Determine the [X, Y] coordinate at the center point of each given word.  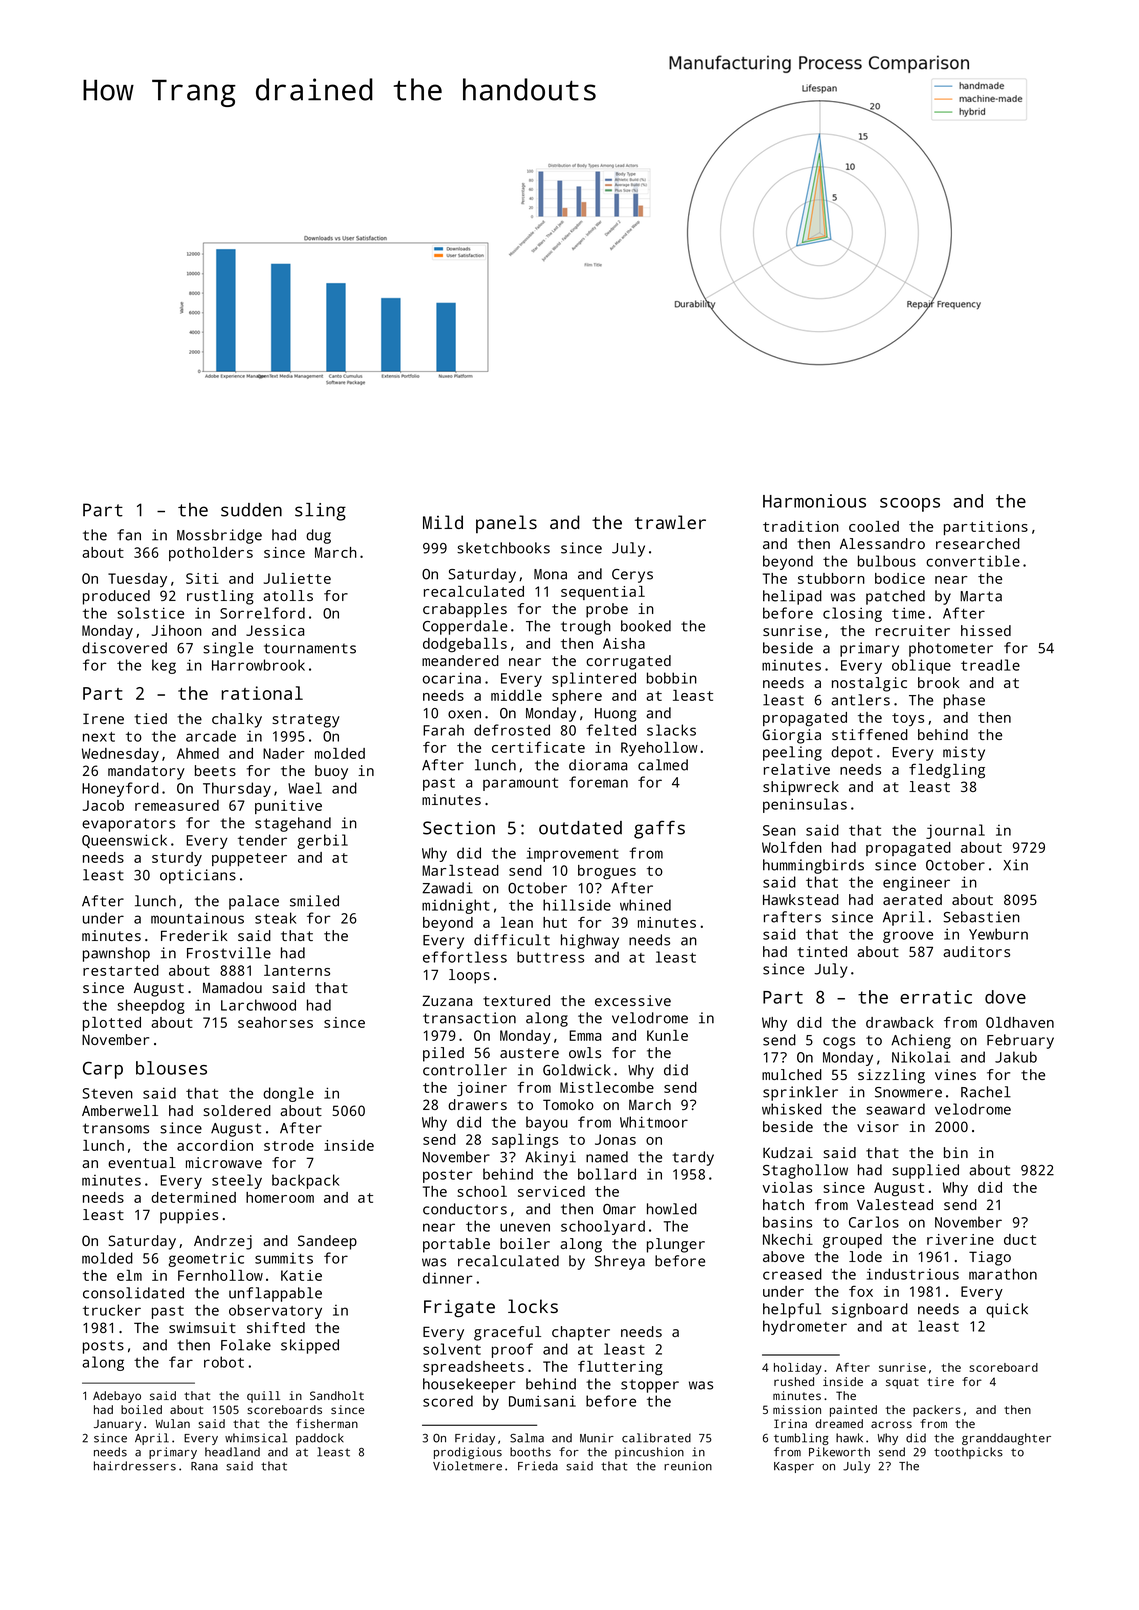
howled [672, 1209]
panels [506, 524]
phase [964, 701]
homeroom [280, 1197]
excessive [633, 1000]
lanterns [297, 970]
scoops [910, 505]
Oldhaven [1020, 1022]
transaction [469, 1018]
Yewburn [998, 934]
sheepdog [151, 1006]
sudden [251, 510]
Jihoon [177, 630]
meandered [460, 660]
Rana [204, 1466]
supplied [925, 1171]
